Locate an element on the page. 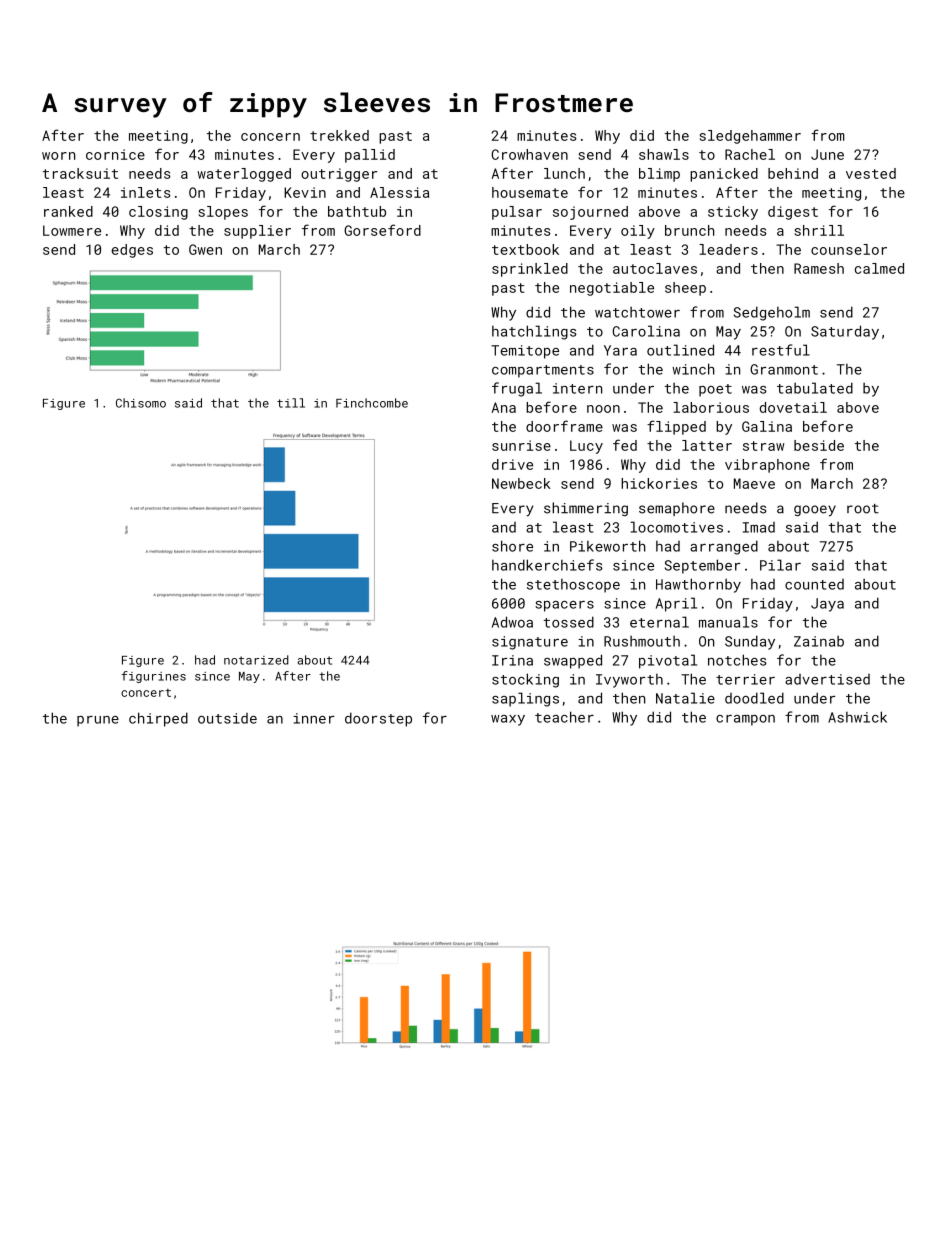  edges is located at coordinates (132, 251).
